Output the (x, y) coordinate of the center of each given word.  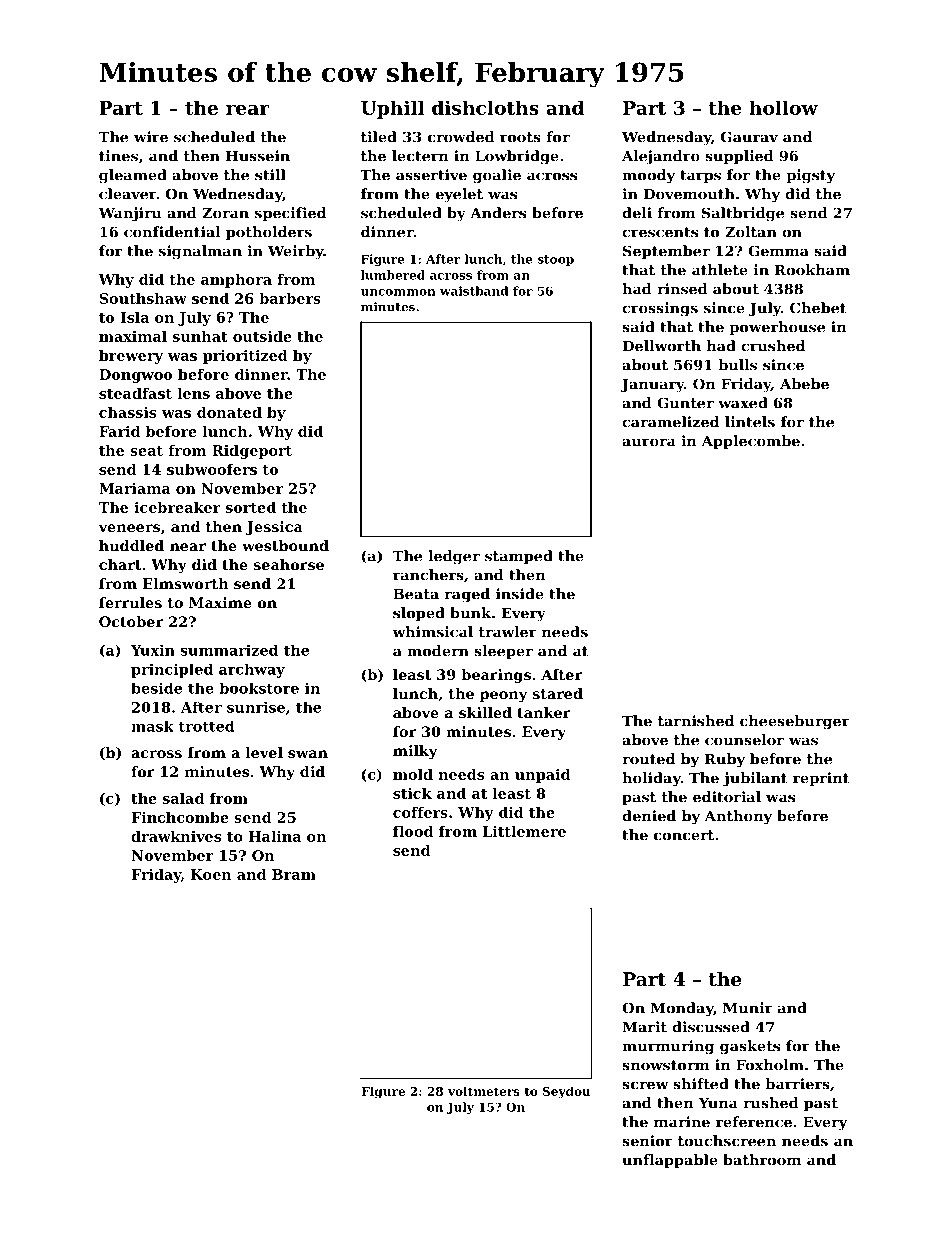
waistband (474, 291)
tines (118, 156)
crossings (660, 309)
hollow (783, 107)
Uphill (392, 109)
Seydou (567, 1092)
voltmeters (484, 1091)
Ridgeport (252, 452)
